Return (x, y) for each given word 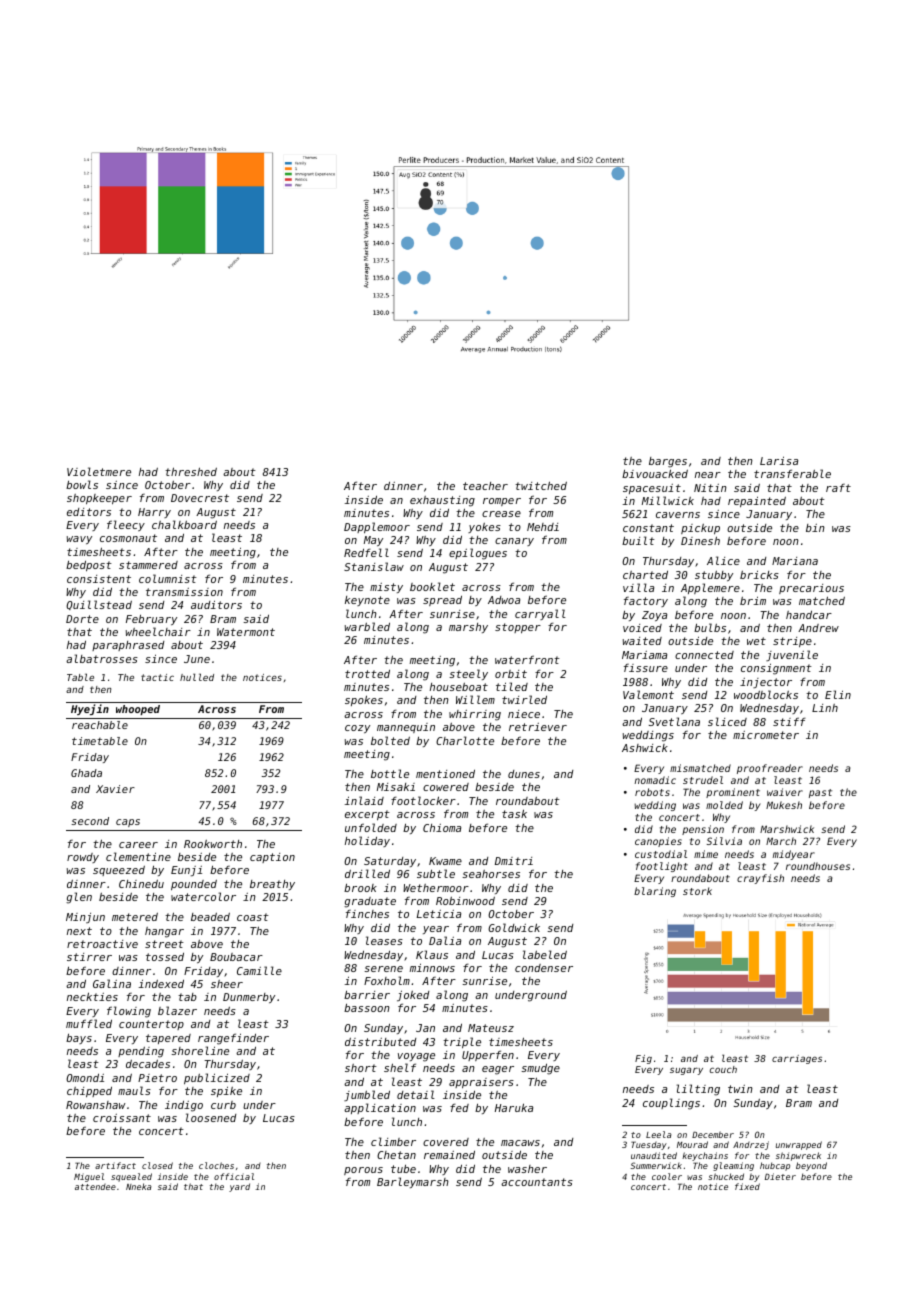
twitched (541, 485)
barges (668, 462)
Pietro (157, 1078)
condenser (544, 968)
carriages (797, 1059)
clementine (138, 856)
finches (367, 914)
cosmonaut (128, 538)
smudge (540, 1069)
